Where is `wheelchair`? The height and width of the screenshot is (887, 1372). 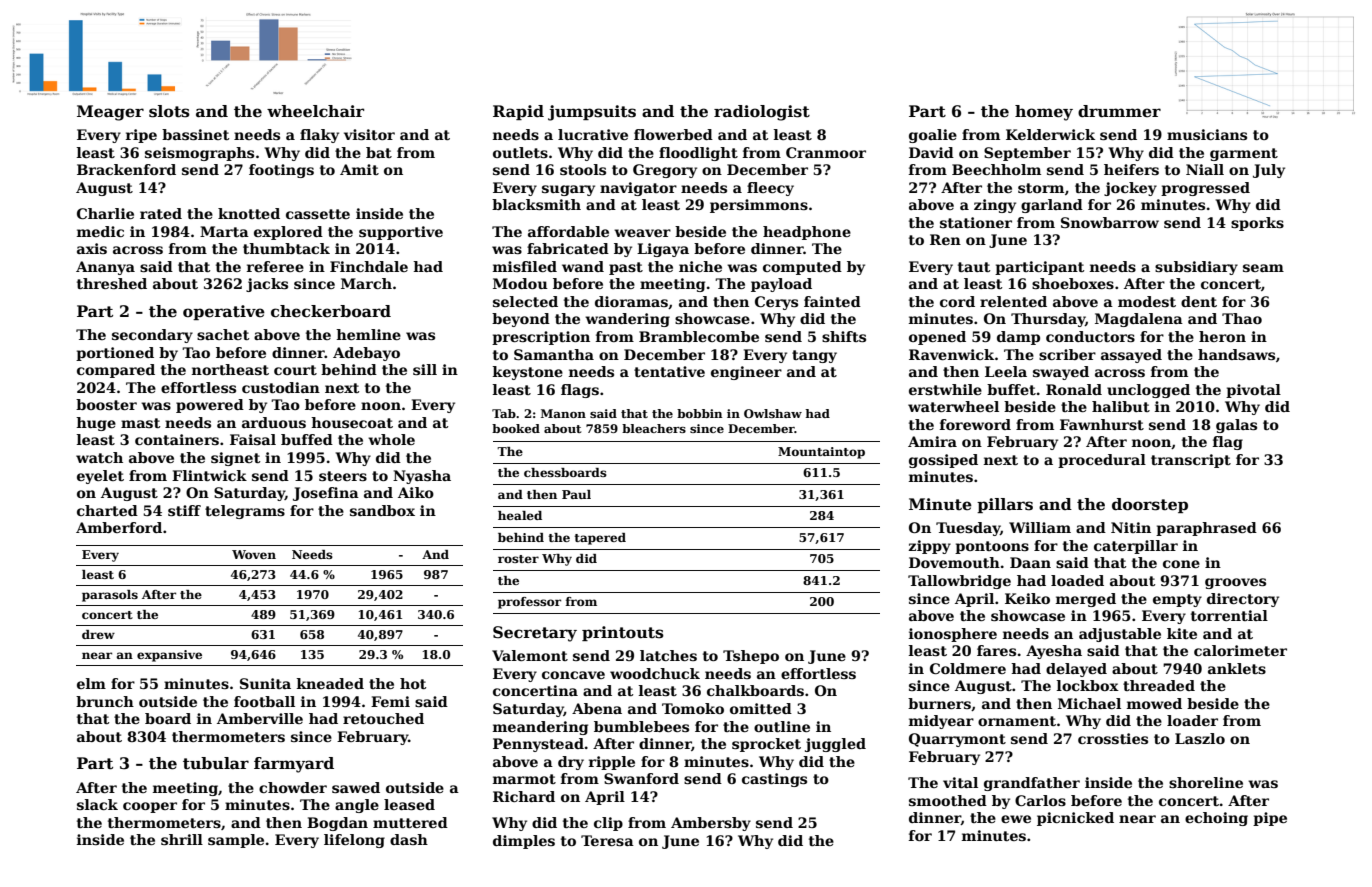
wheelchair is located at coordinates (315, 111).
